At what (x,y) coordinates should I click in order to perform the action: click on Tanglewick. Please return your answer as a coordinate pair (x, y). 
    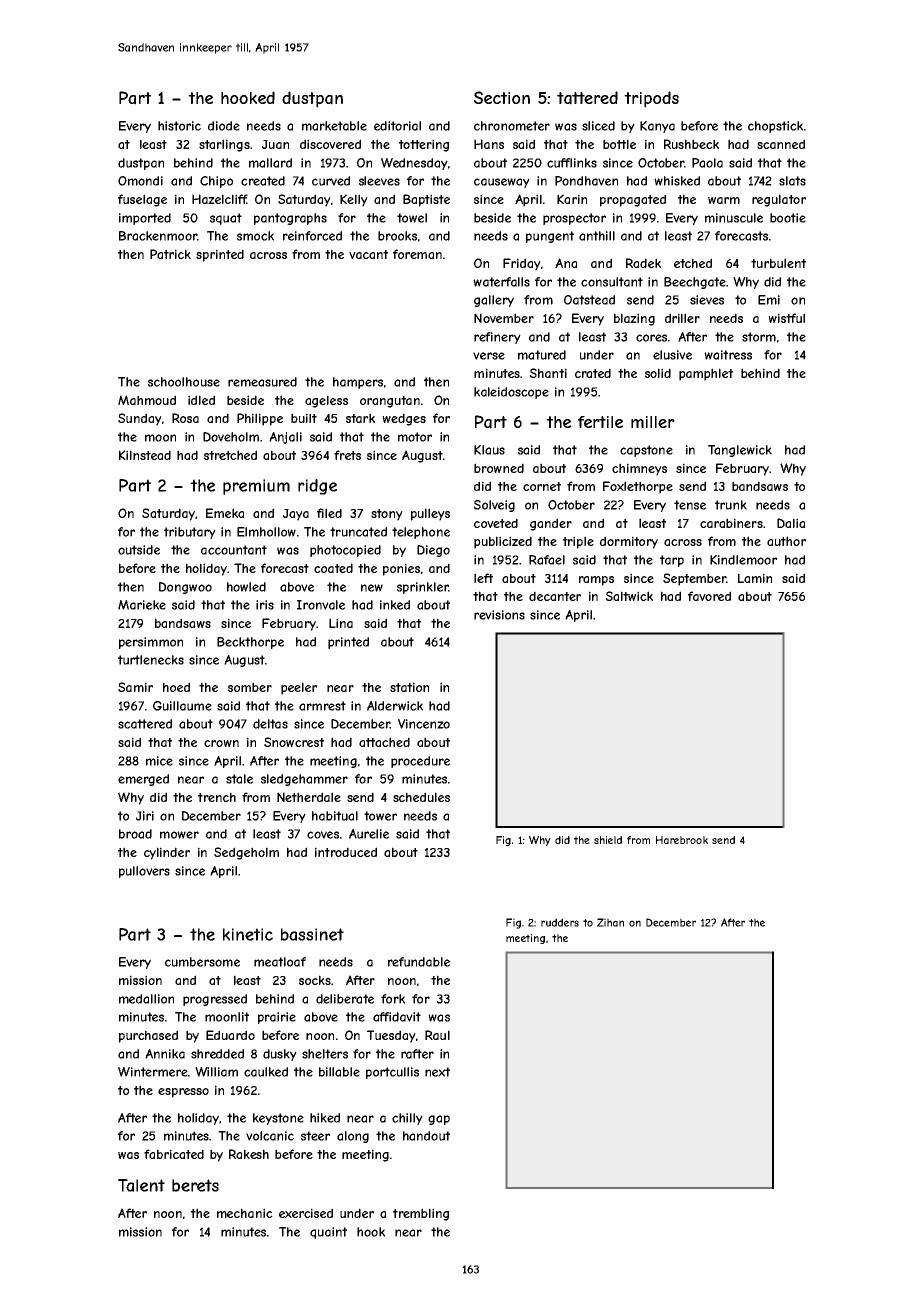
    Looking at the image, I should click on (740, 451).
